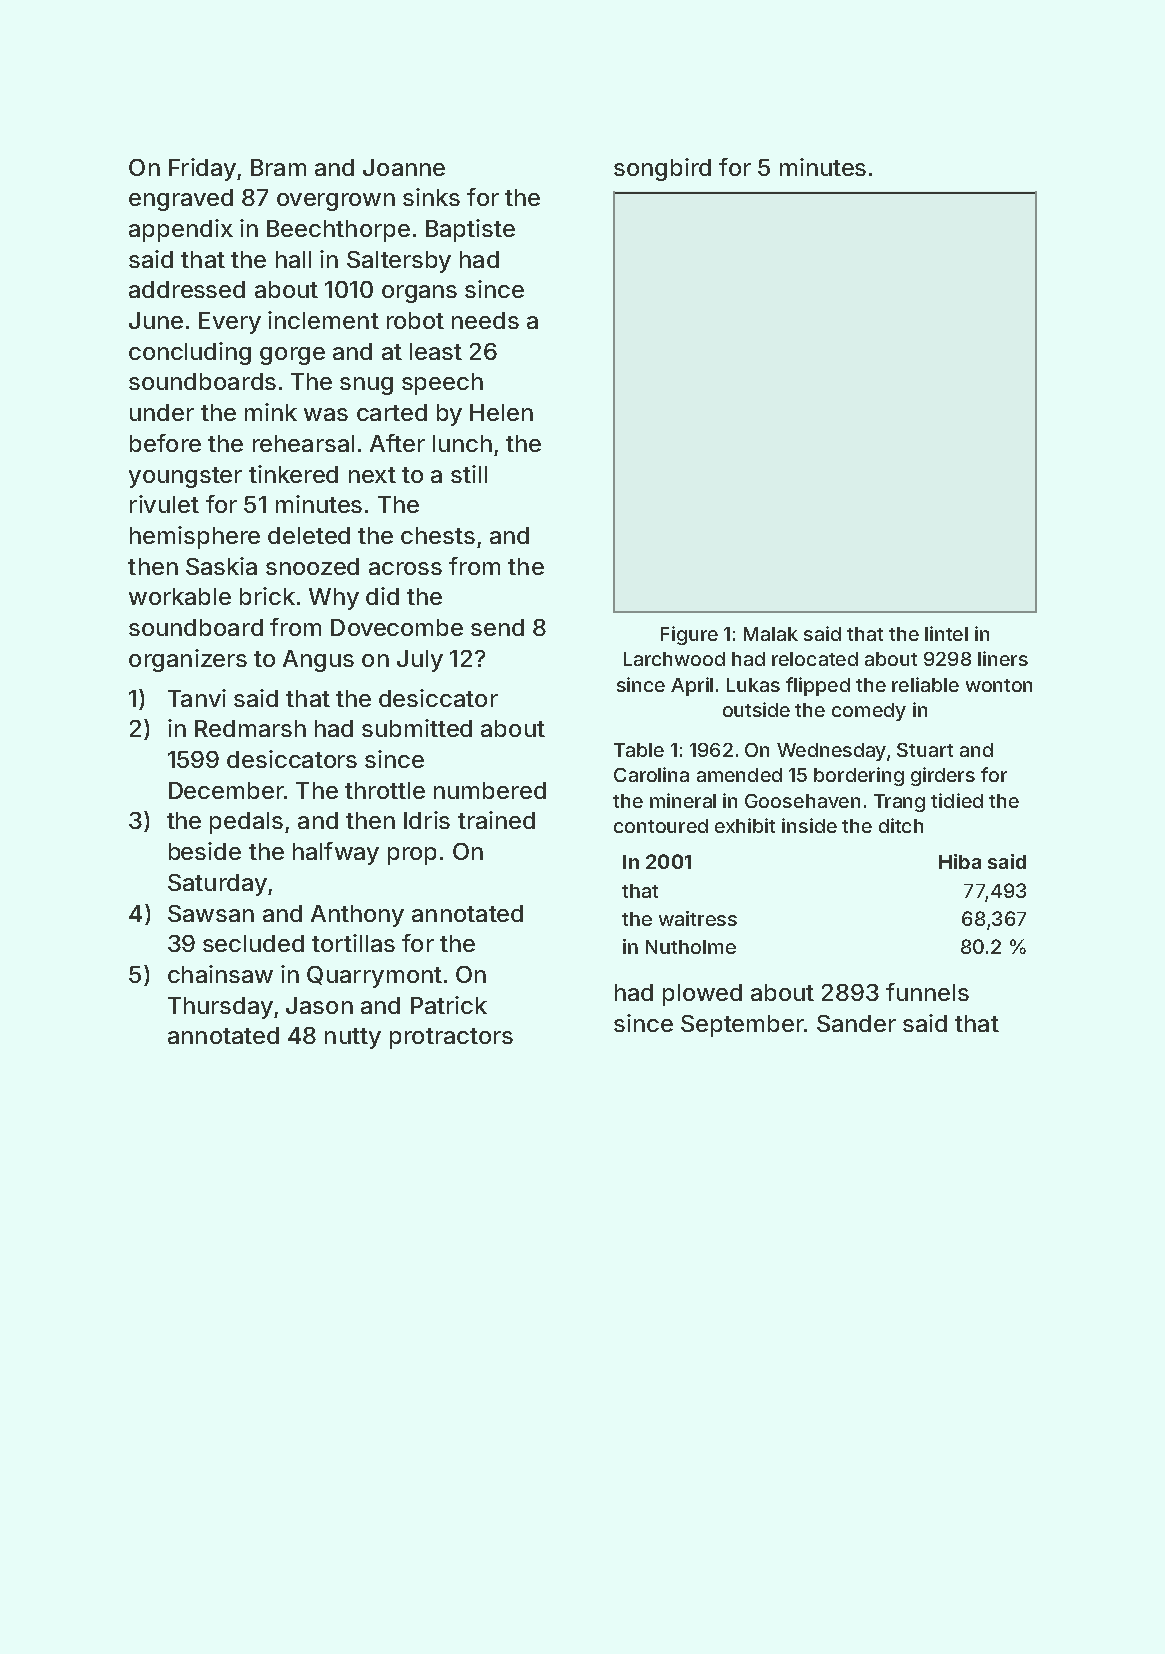  Describe the element at coordinates (960, 861) in the document. I see `Hiba` at that location.
